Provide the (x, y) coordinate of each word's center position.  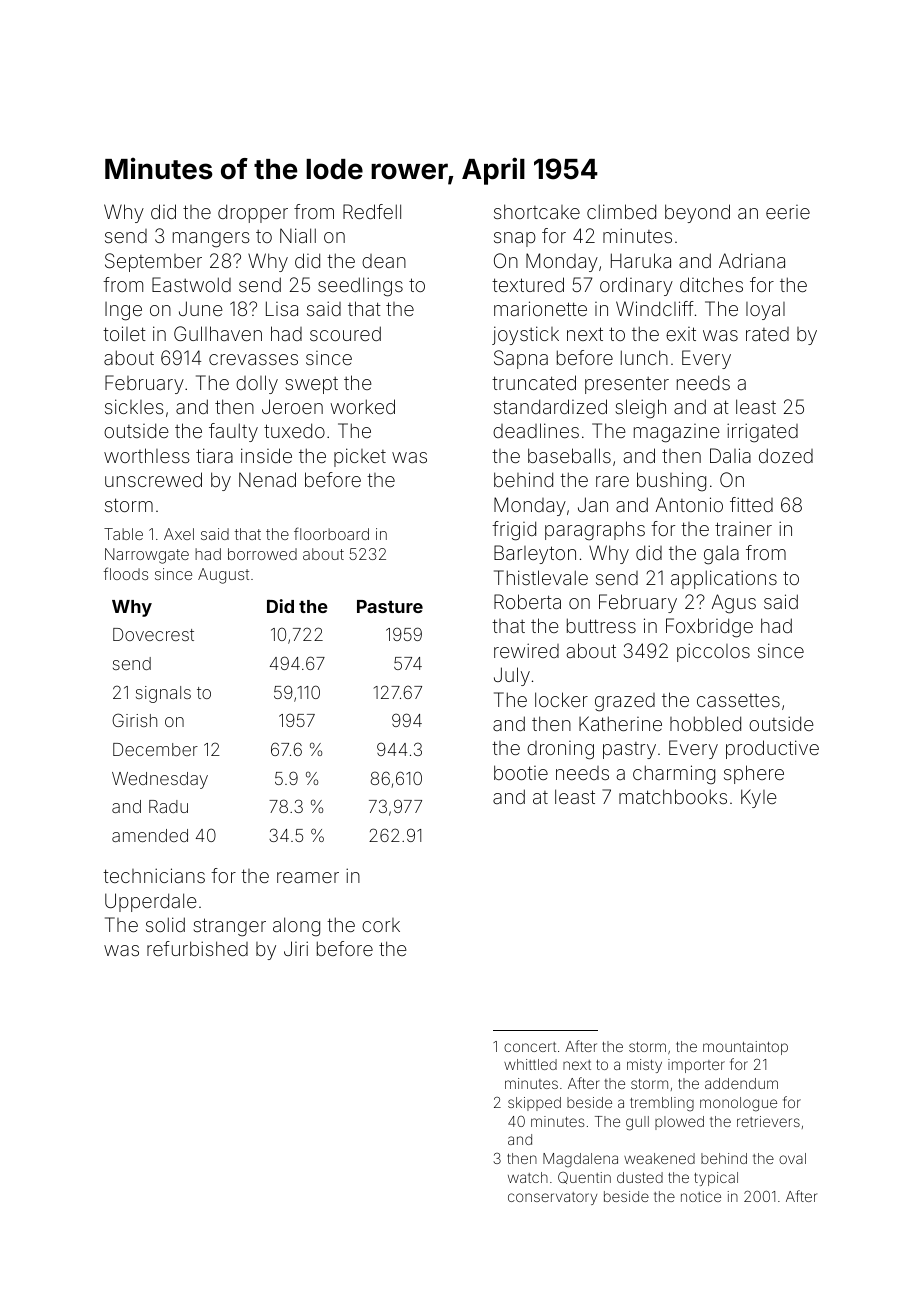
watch (528, 1177)
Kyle (759, 798)
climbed (621, 211)
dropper (253, 213)
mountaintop (745, 1048)
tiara (214, 455)
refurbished (197, 948)
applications (724, 579)
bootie (521, 772)
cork (381, 925)
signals (163, 694)
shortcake (537, 211)
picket (360, 457)
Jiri (296, 948)
